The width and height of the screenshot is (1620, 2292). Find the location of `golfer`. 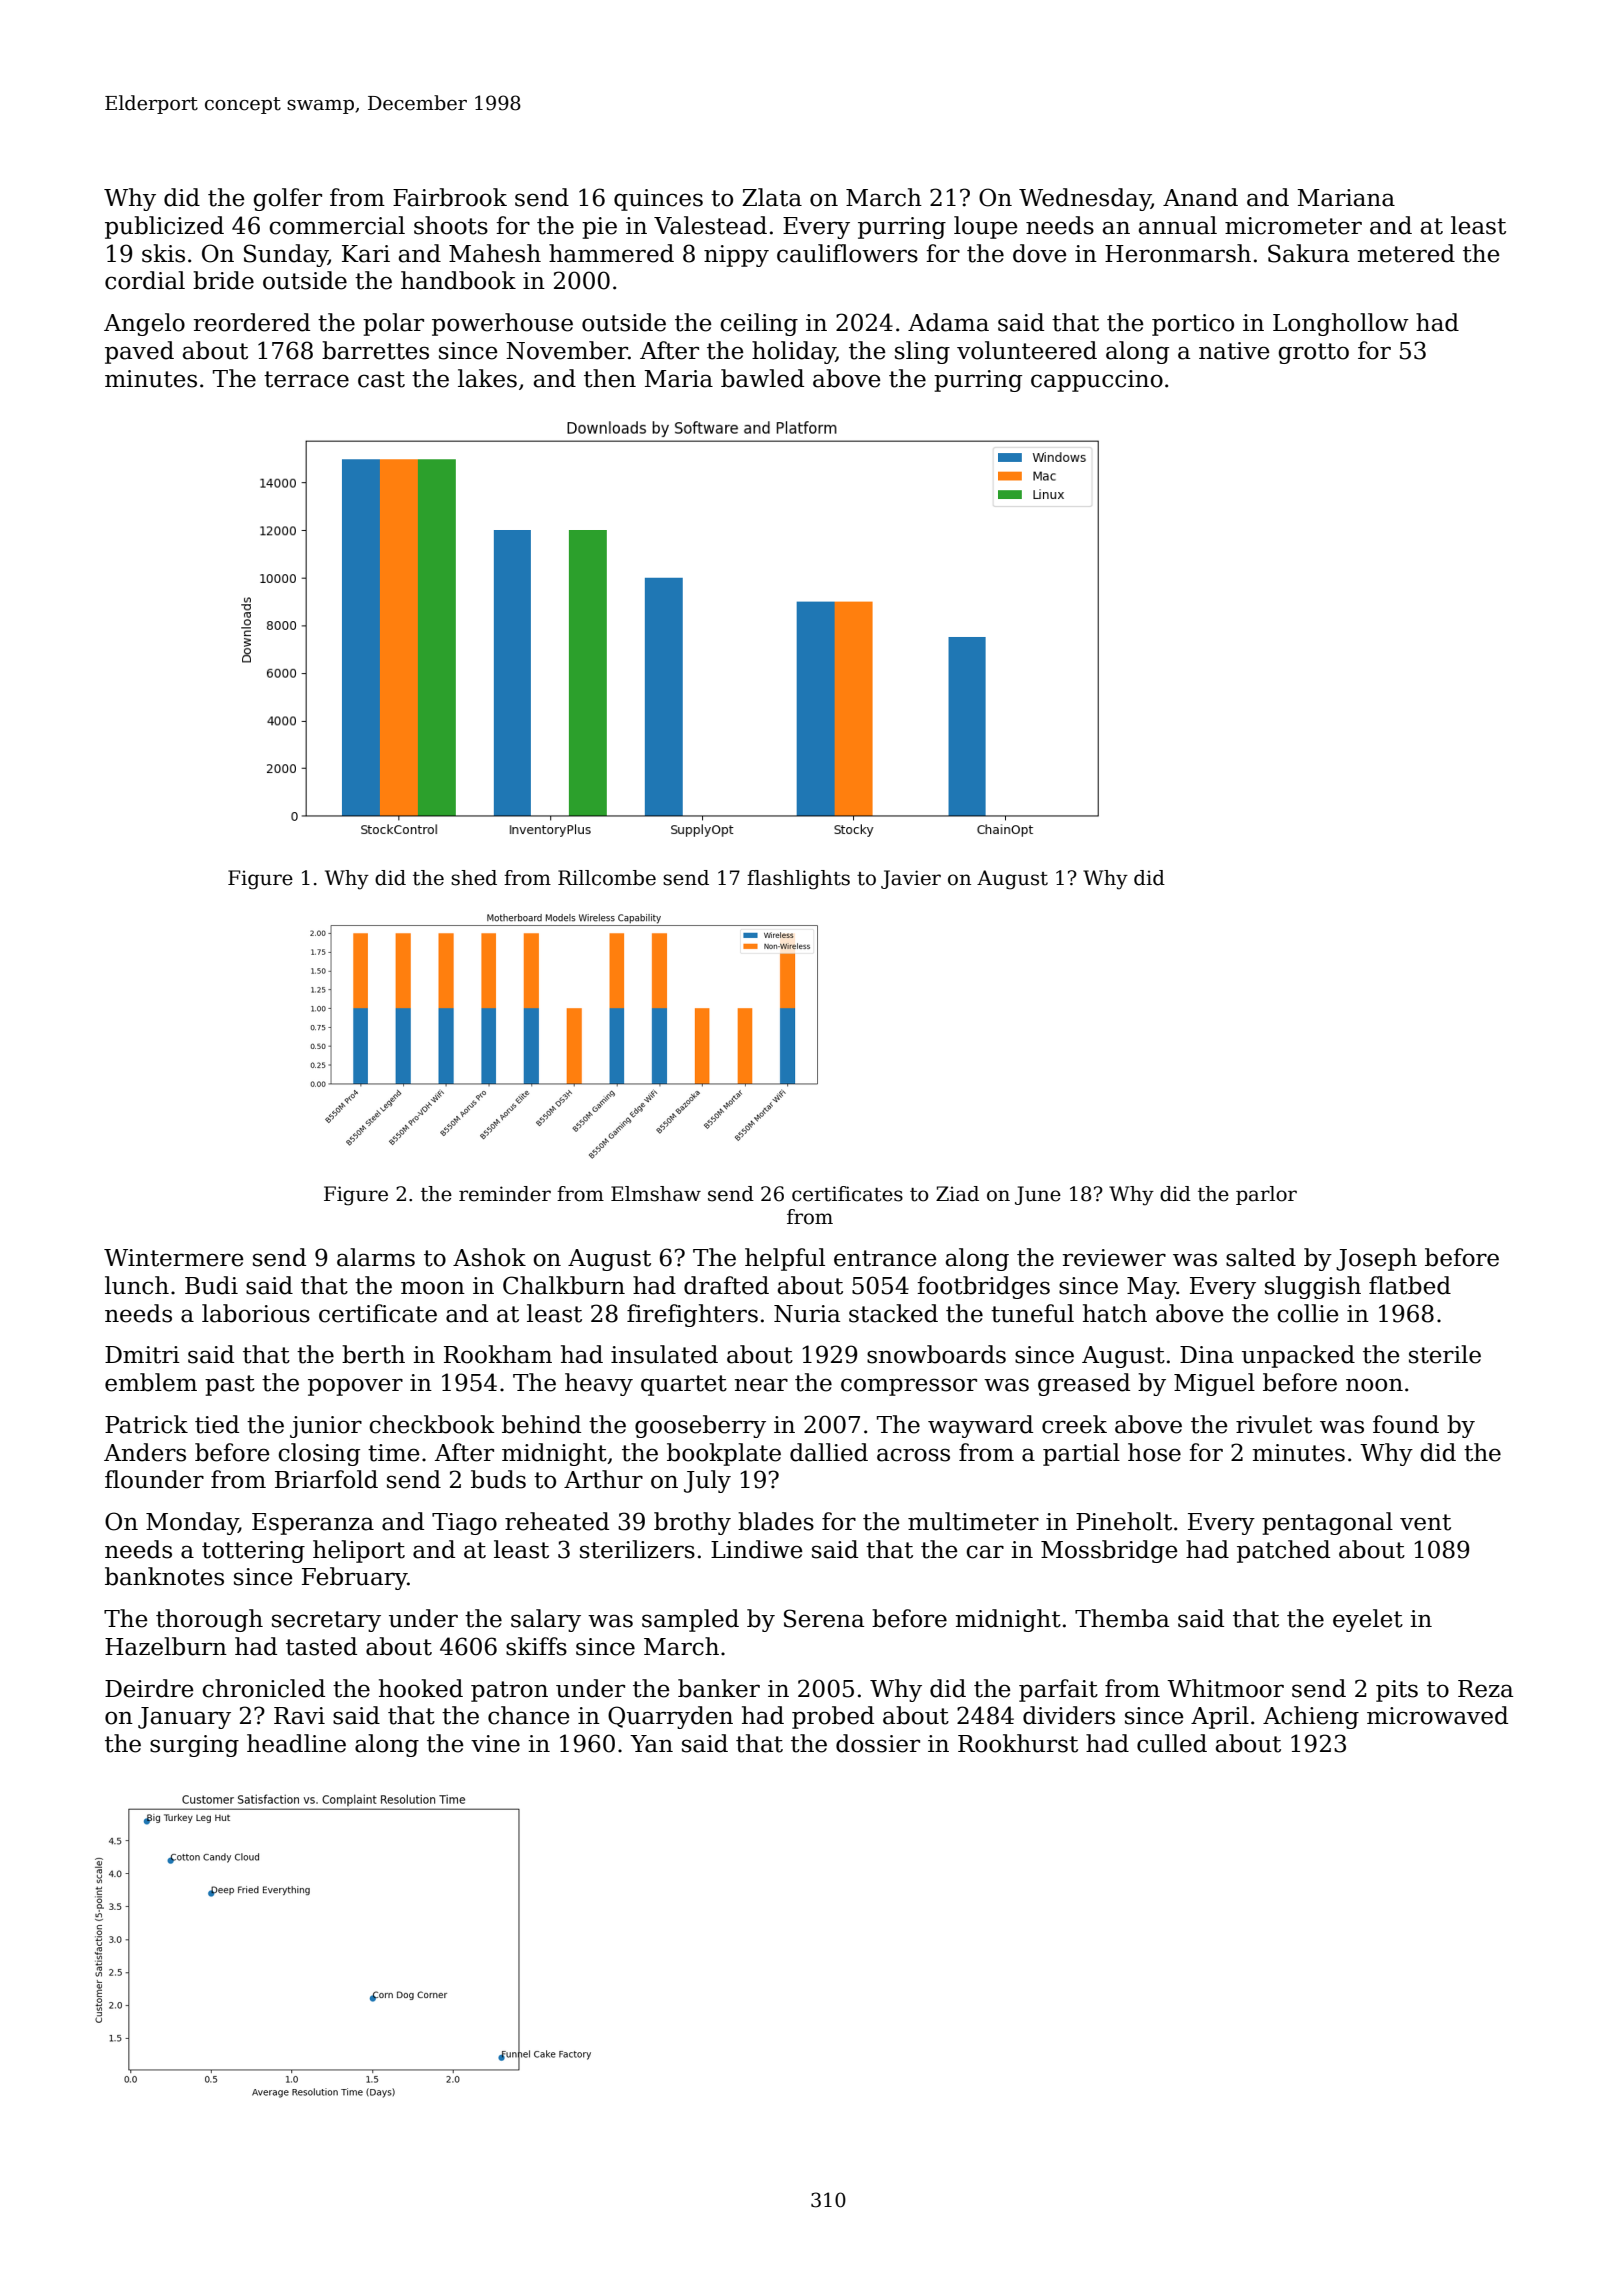

golfer is located at coordinates (287, 199).
